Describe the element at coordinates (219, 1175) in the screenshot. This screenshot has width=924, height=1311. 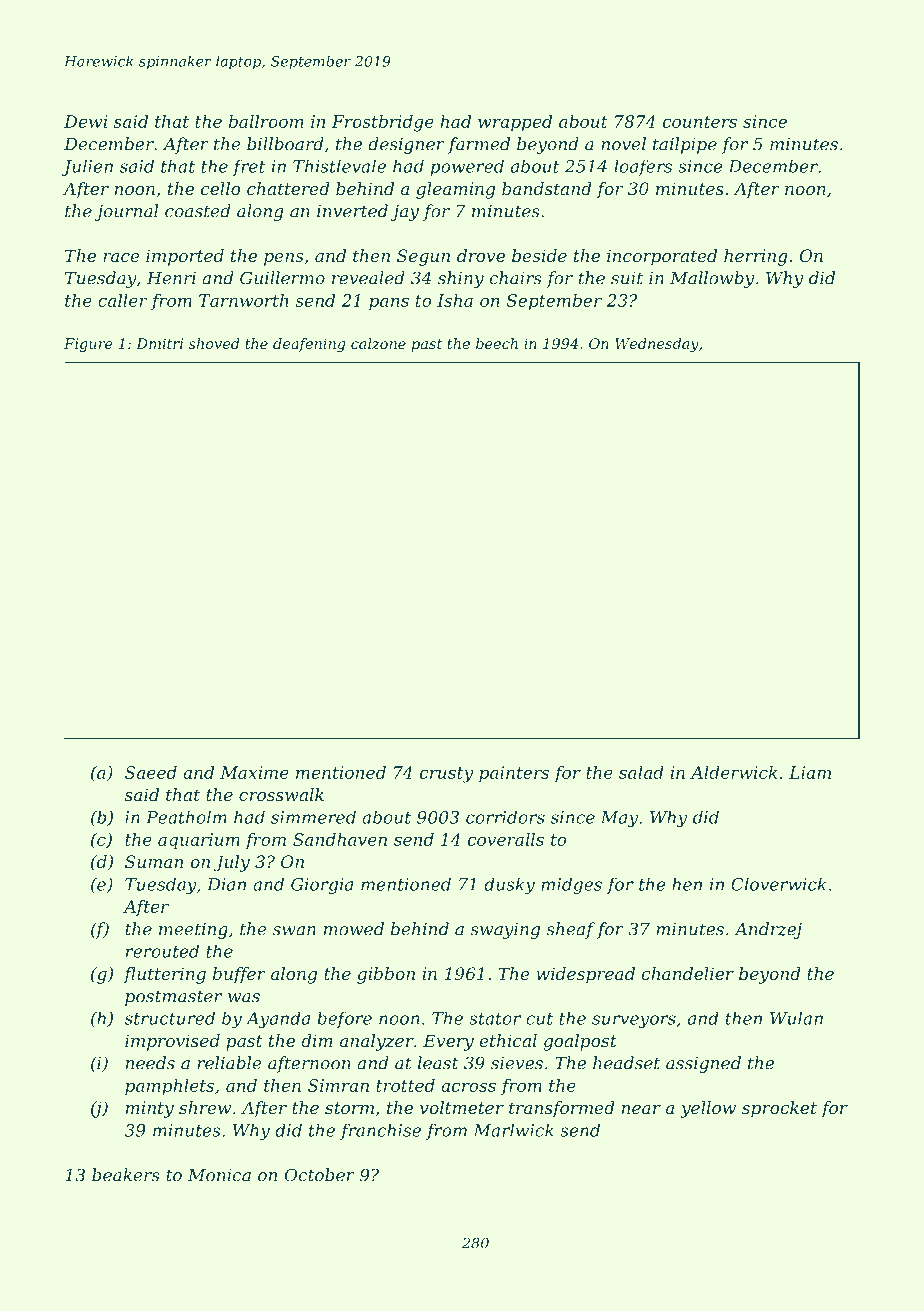
I see `Monica` at that location.
